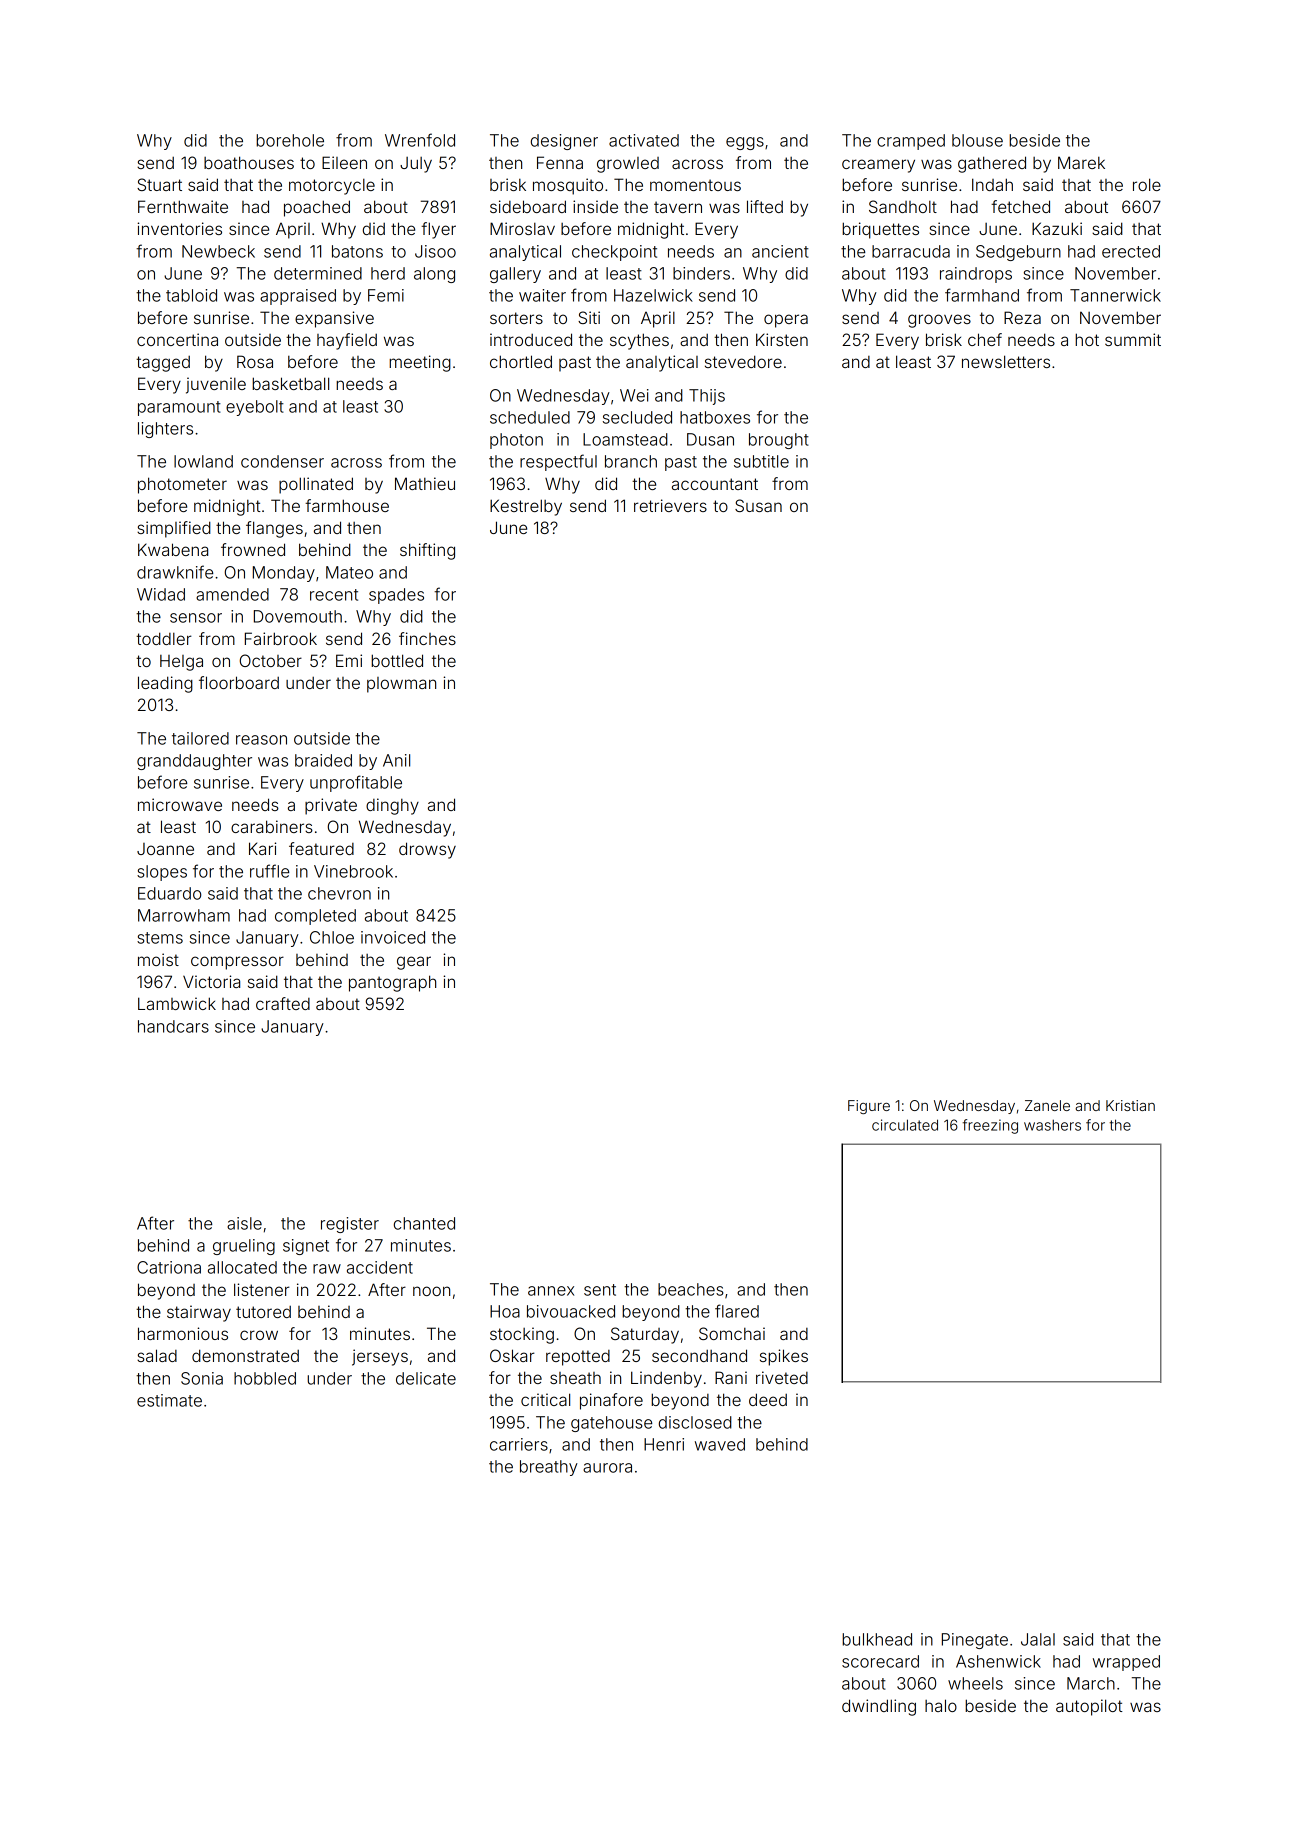 The width and height of the page is (1298, 1836). What do you see at coordinates (519, 1444) in the page?
I see `carriers` at bounding box center [519, 1444].
